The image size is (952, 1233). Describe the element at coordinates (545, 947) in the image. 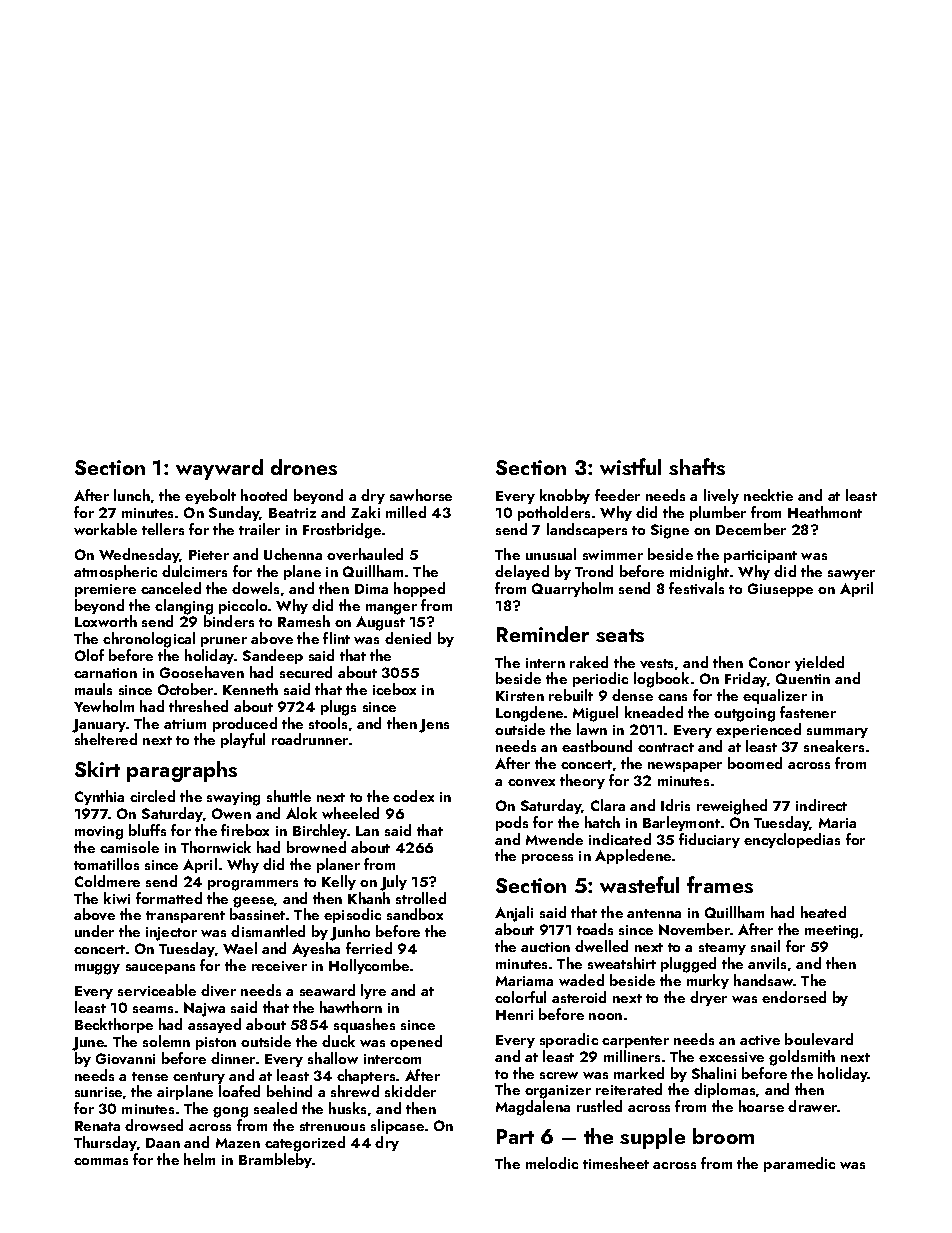

I see `auction` at that location.
